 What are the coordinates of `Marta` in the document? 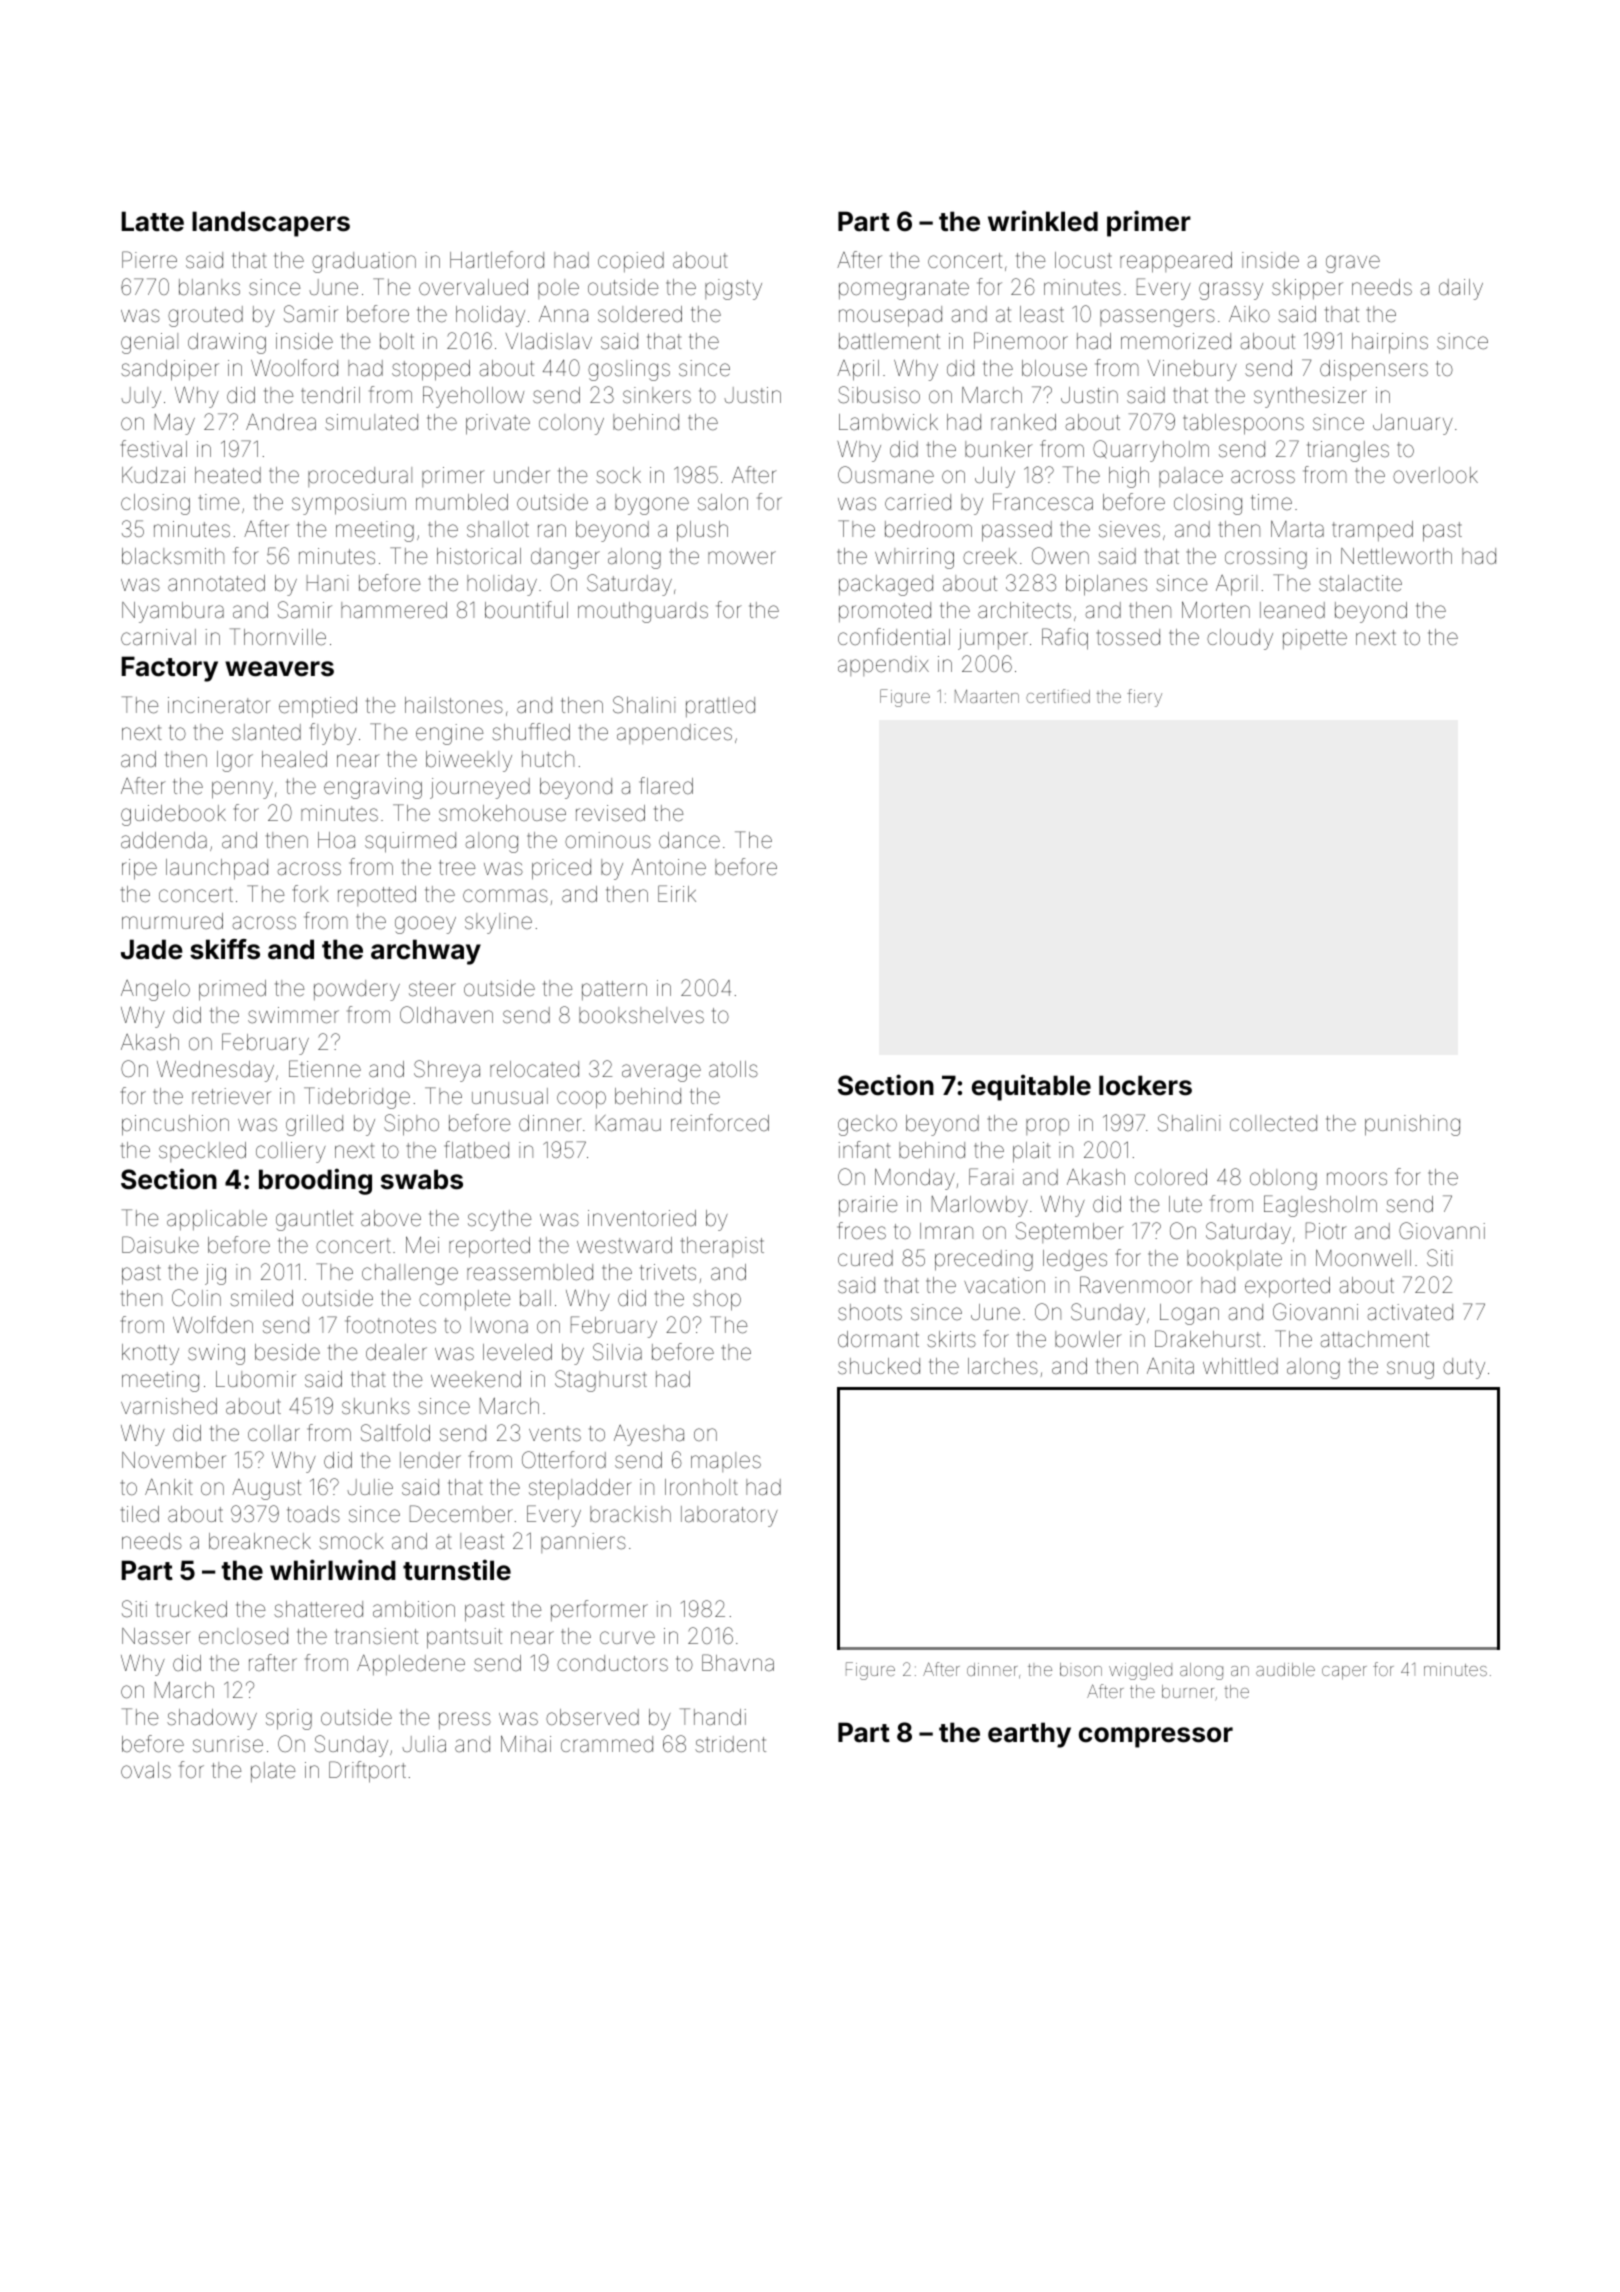 It's located at (1297, 529).
